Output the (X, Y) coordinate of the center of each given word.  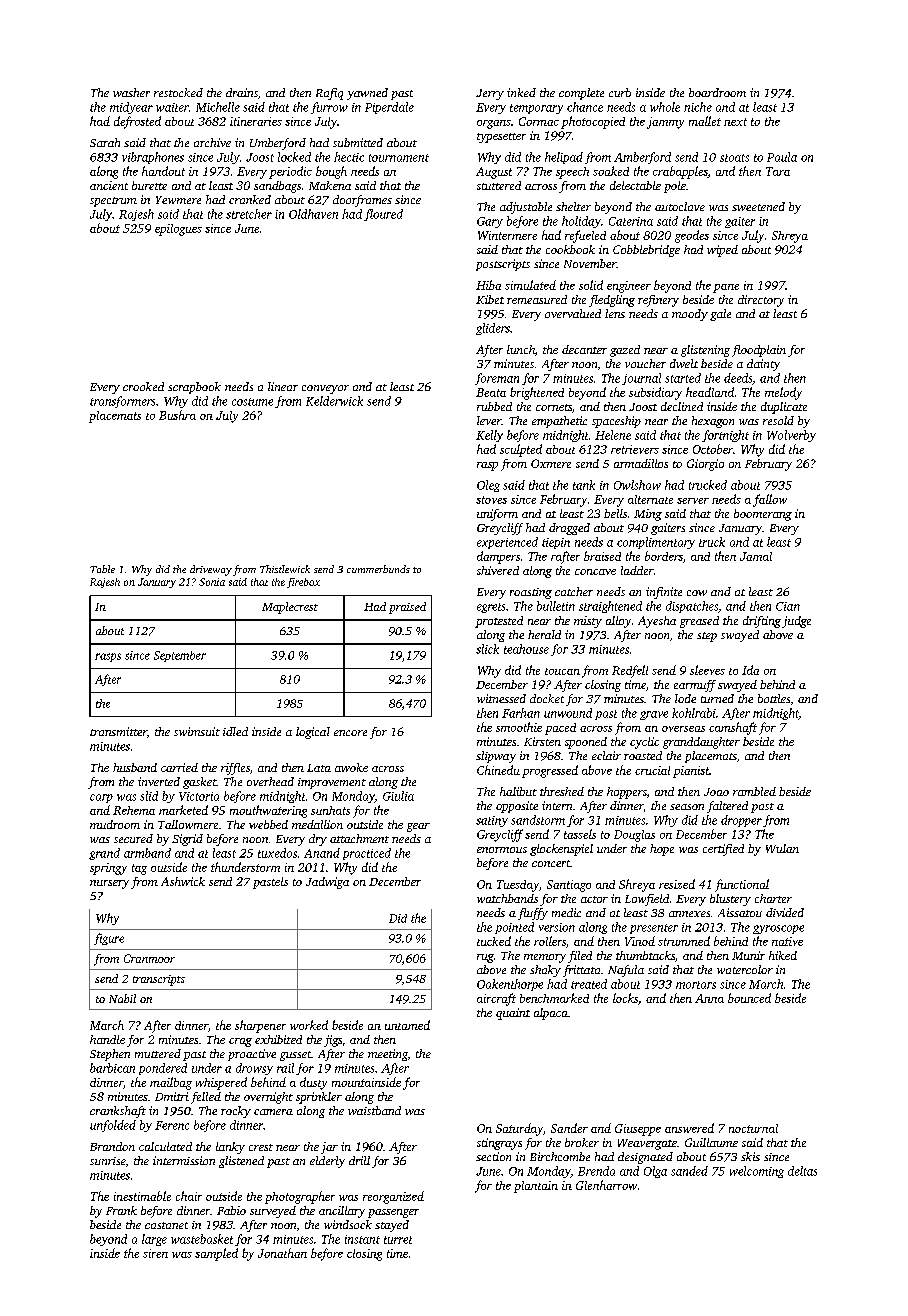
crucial (652, 770)
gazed (625, 351)
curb (620, 92)
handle (107, 1039)
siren (155, 1253)
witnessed (501, 698)
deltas (802, 1171)
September (180, 656)
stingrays (499, 1144)
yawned (367, 94)
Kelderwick (334, 401)
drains (242, 92)
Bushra (177, 415)
